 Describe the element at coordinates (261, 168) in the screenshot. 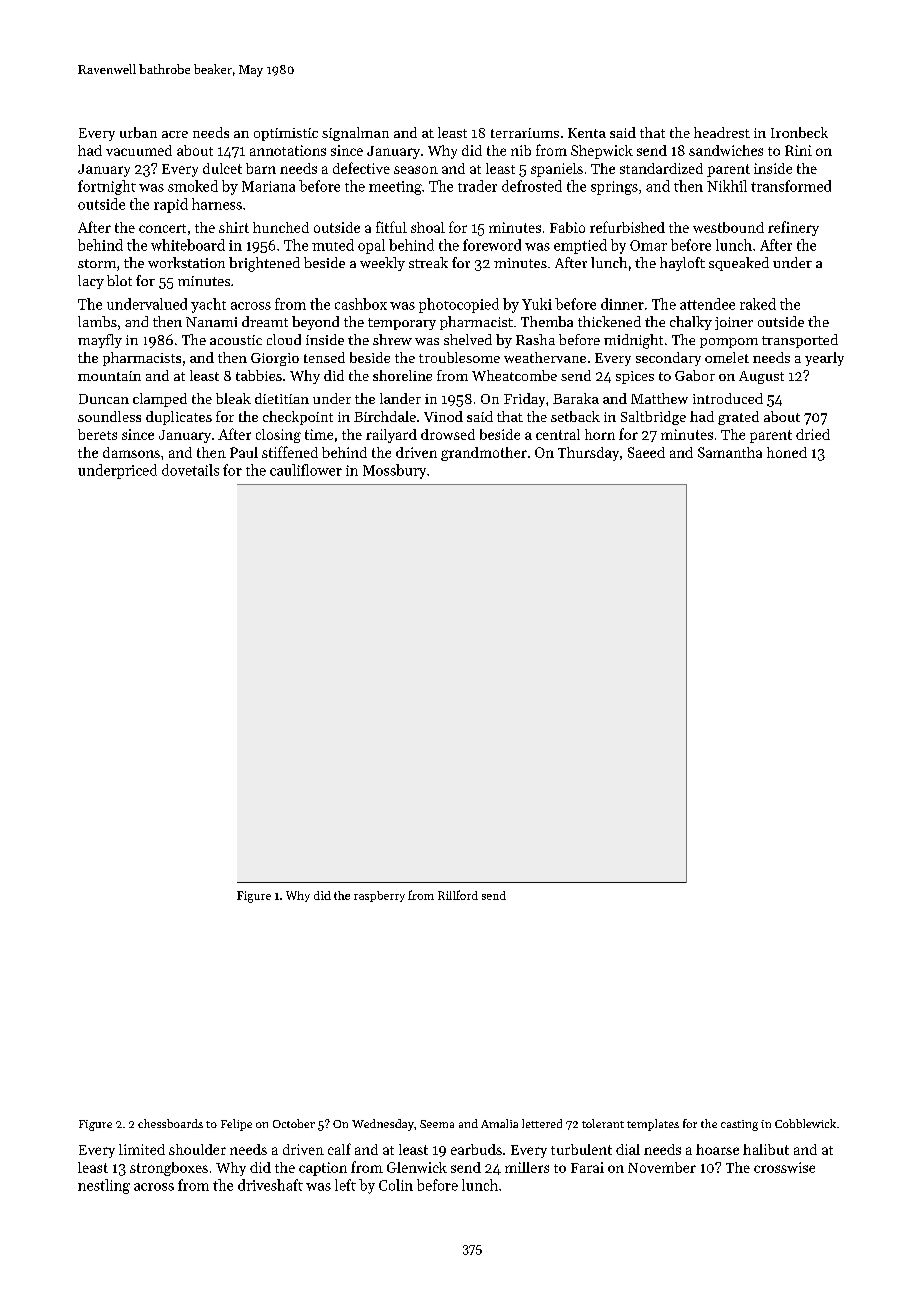

I see `barn` at that location.
